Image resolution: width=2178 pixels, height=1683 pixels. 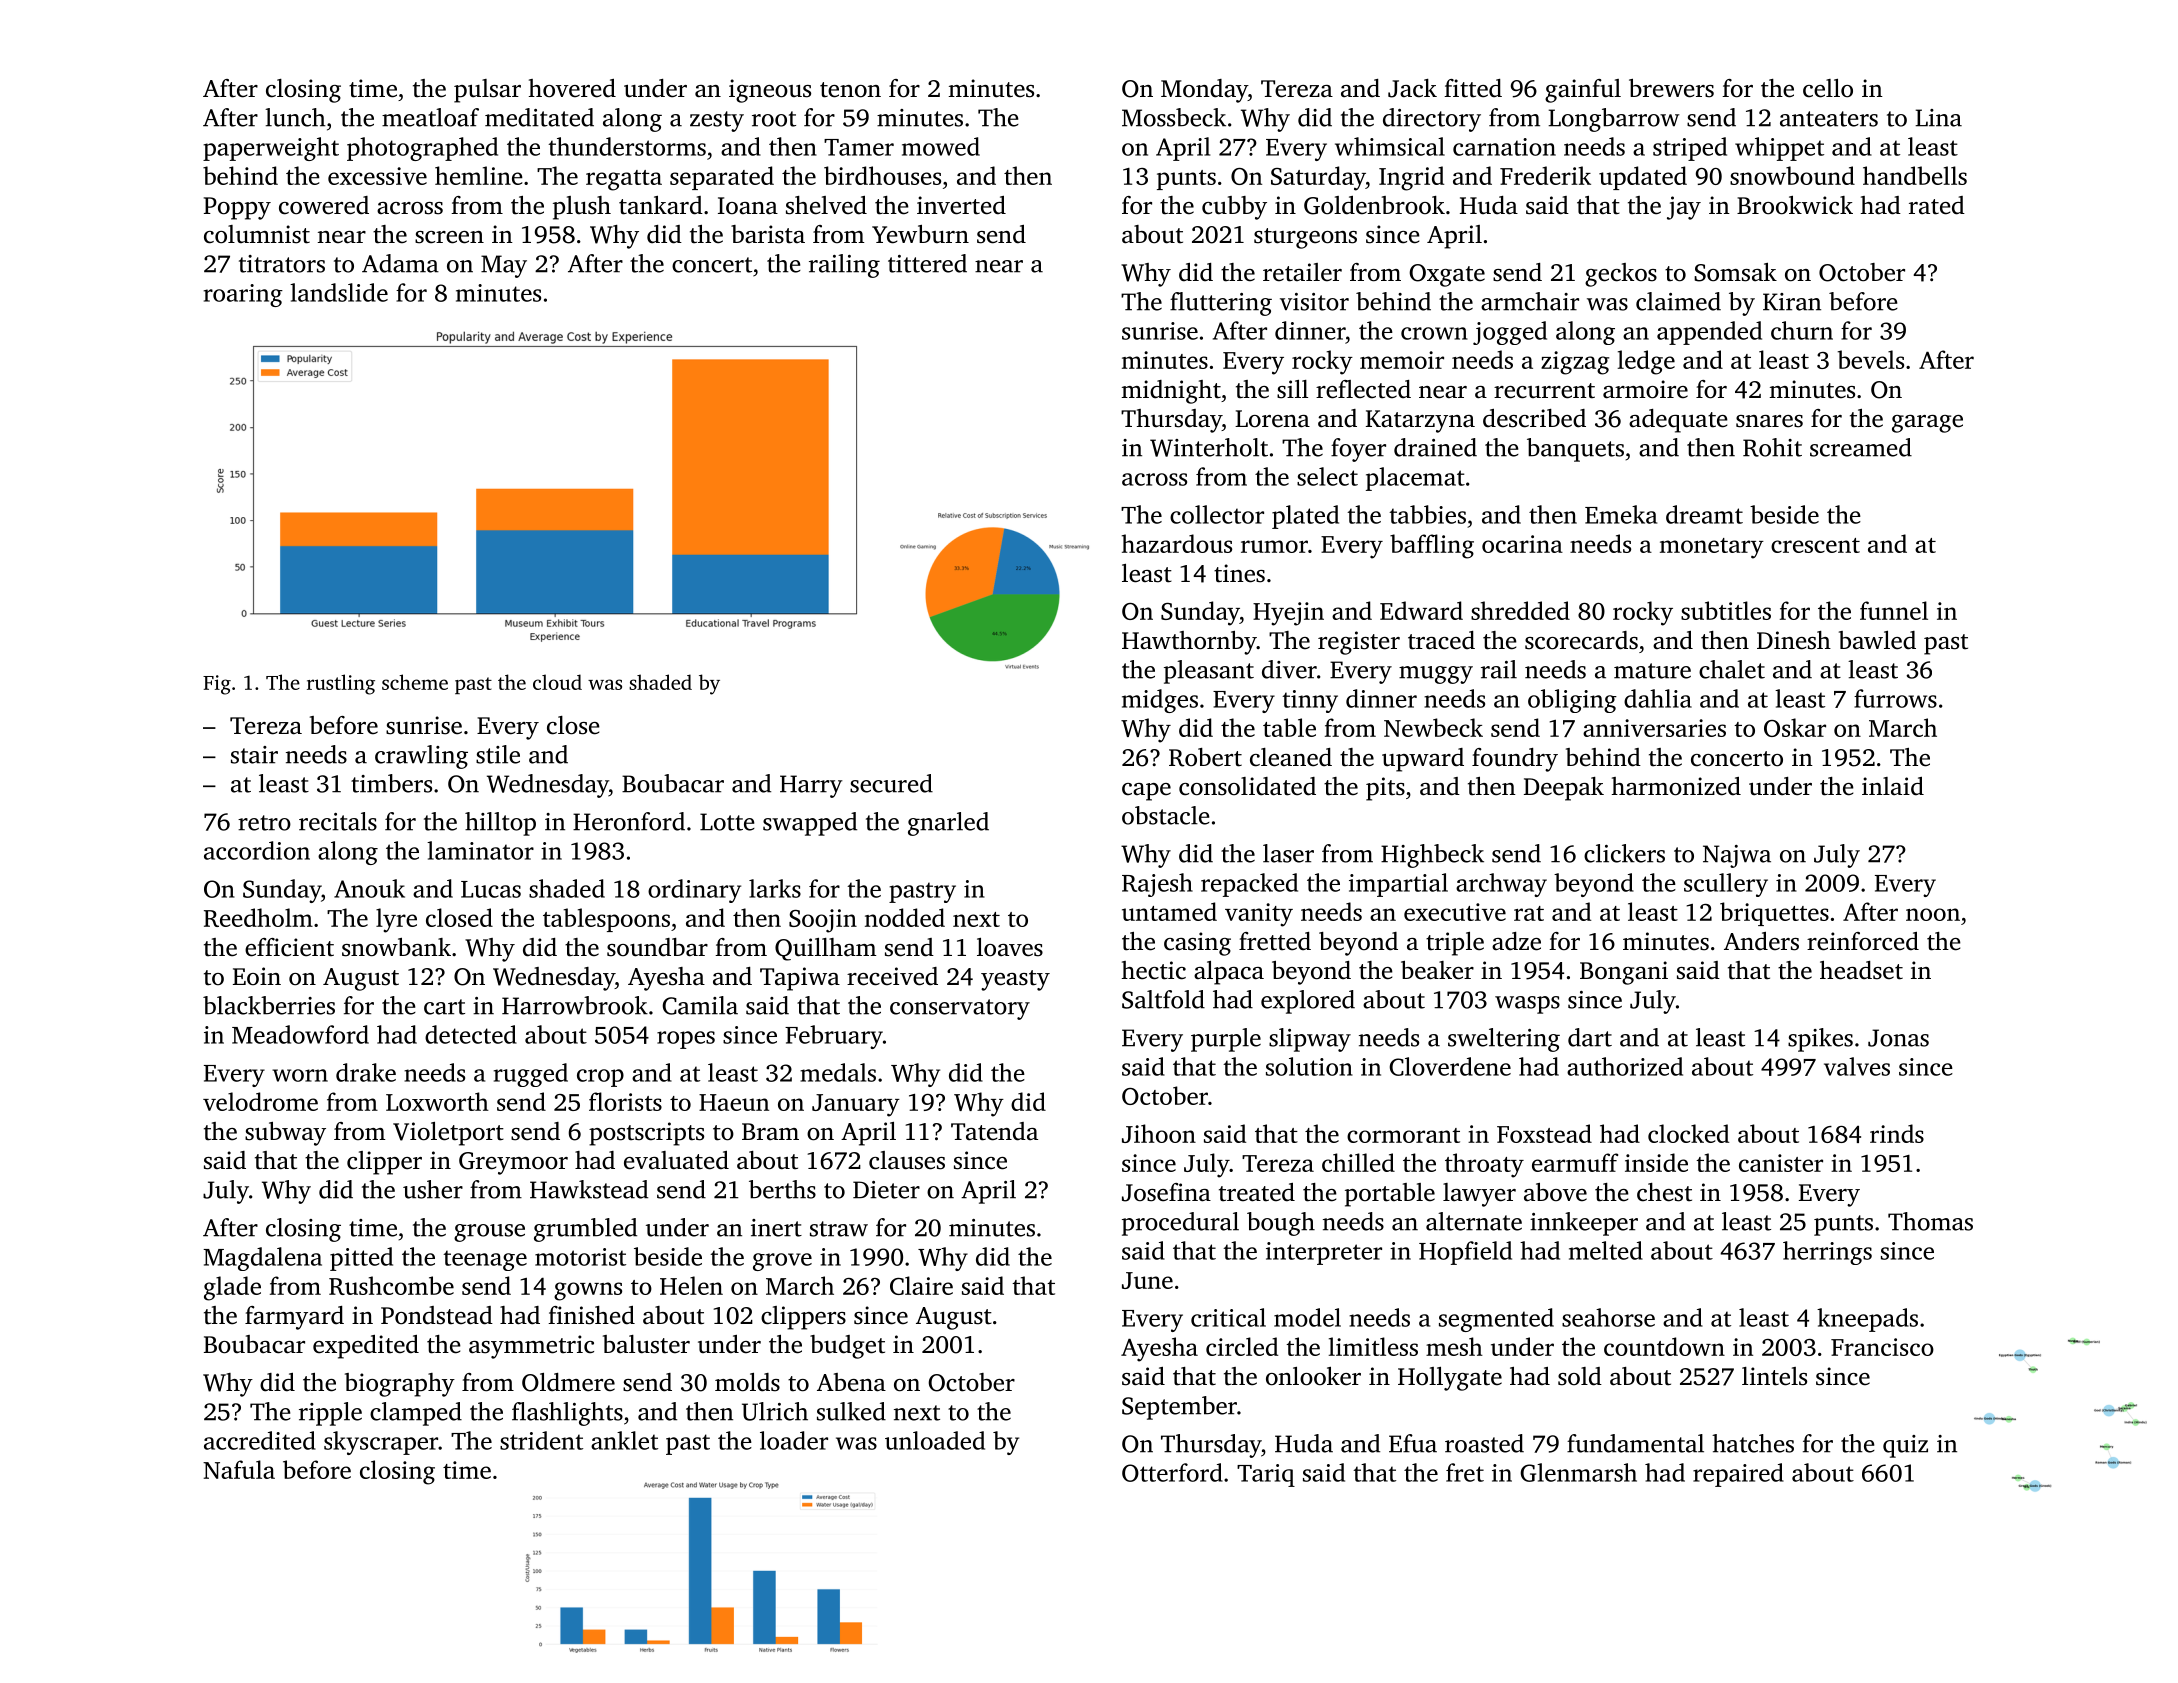 I want to click on repaired, so click(x=1738, y=1475).
